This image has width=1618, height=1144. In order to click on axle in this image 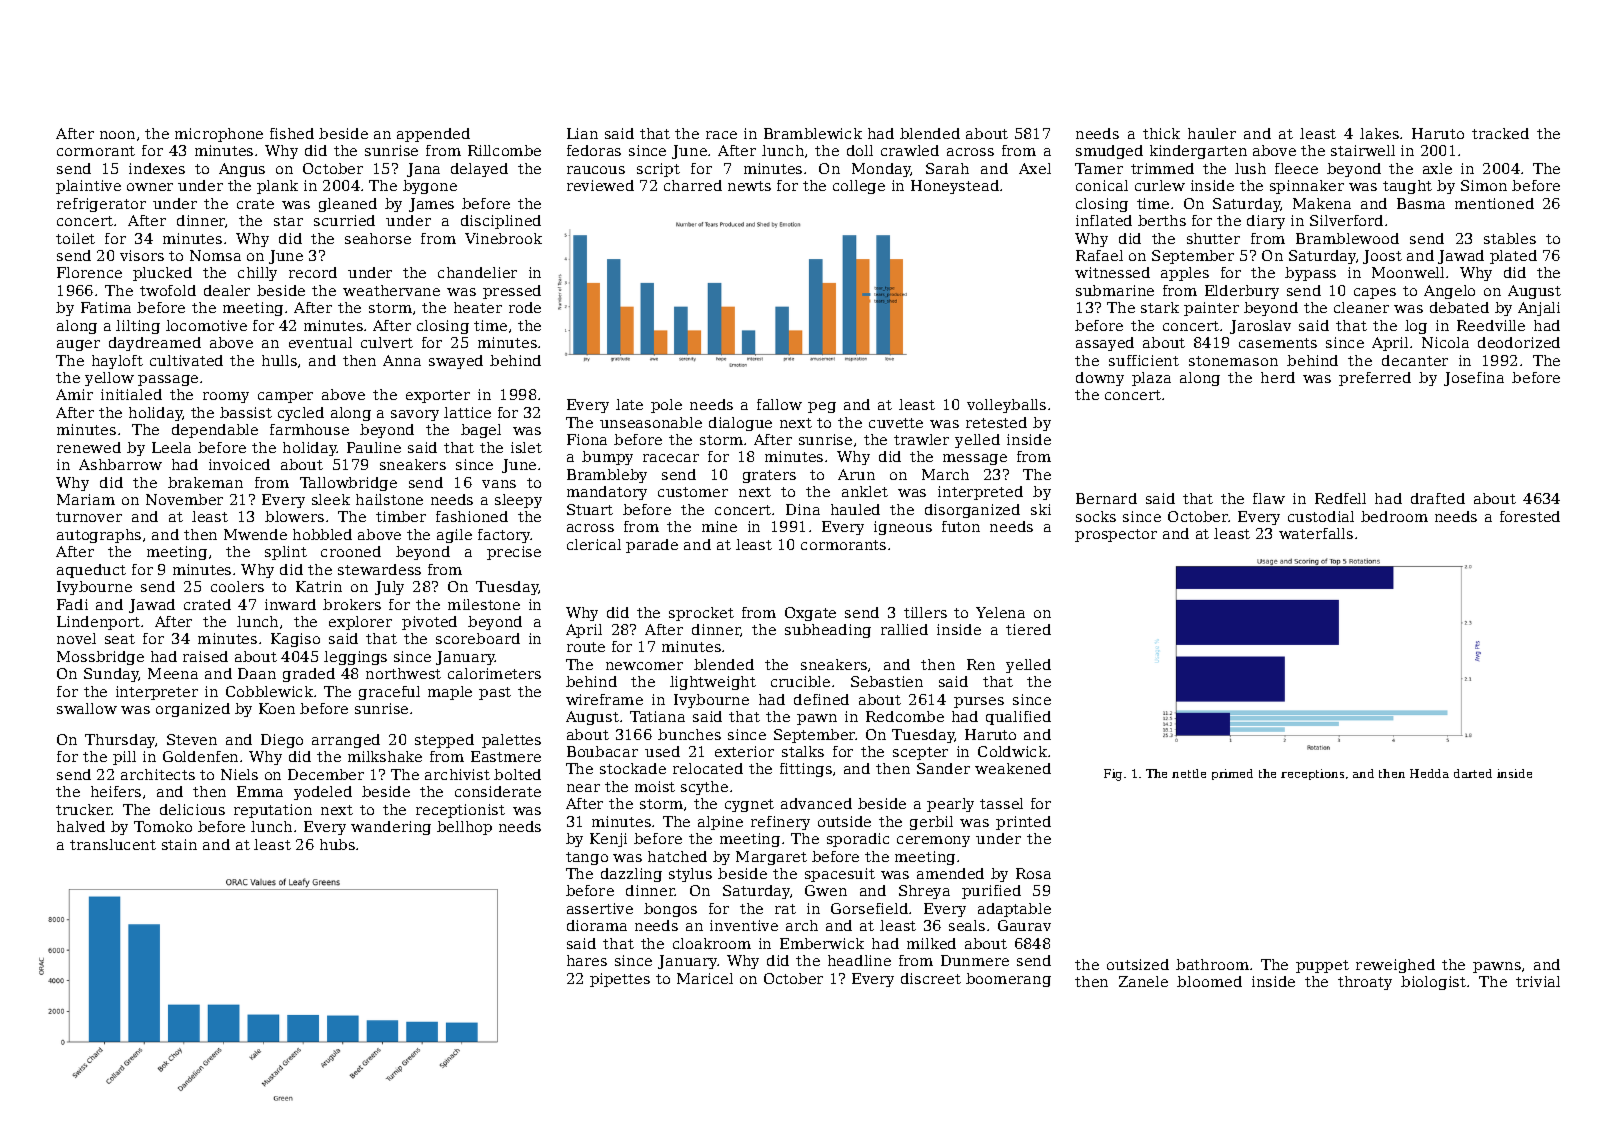, I will do `click(1437, 168)`.
